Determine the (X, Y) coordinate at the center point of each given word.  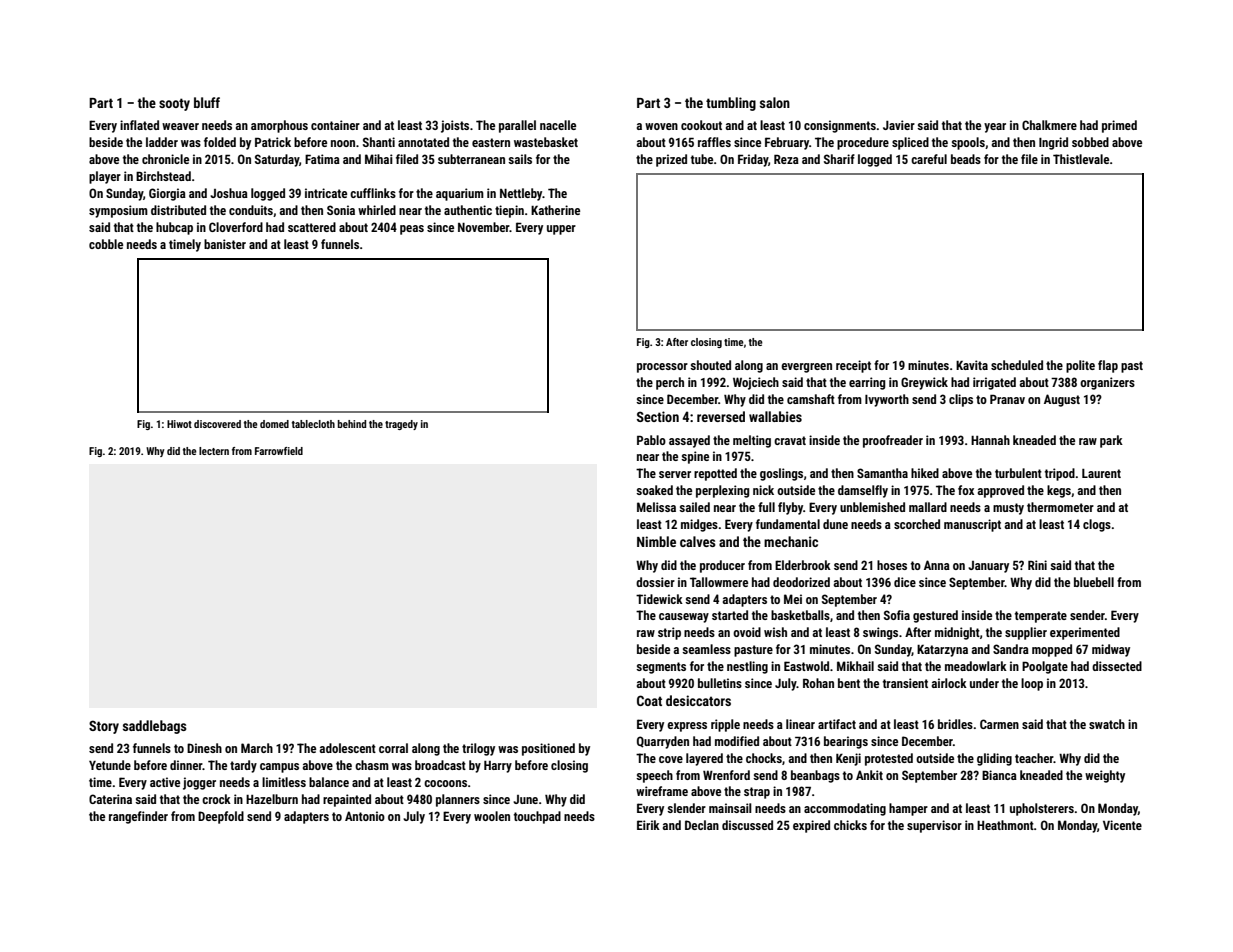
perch (670, 383)
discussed (747, 825)
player (105, 177)
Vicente (1122, 825)
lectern (214, 451)
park (1111, 441)
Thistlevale (1081, 159)
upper (561, 230)
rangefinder (138, 817)
